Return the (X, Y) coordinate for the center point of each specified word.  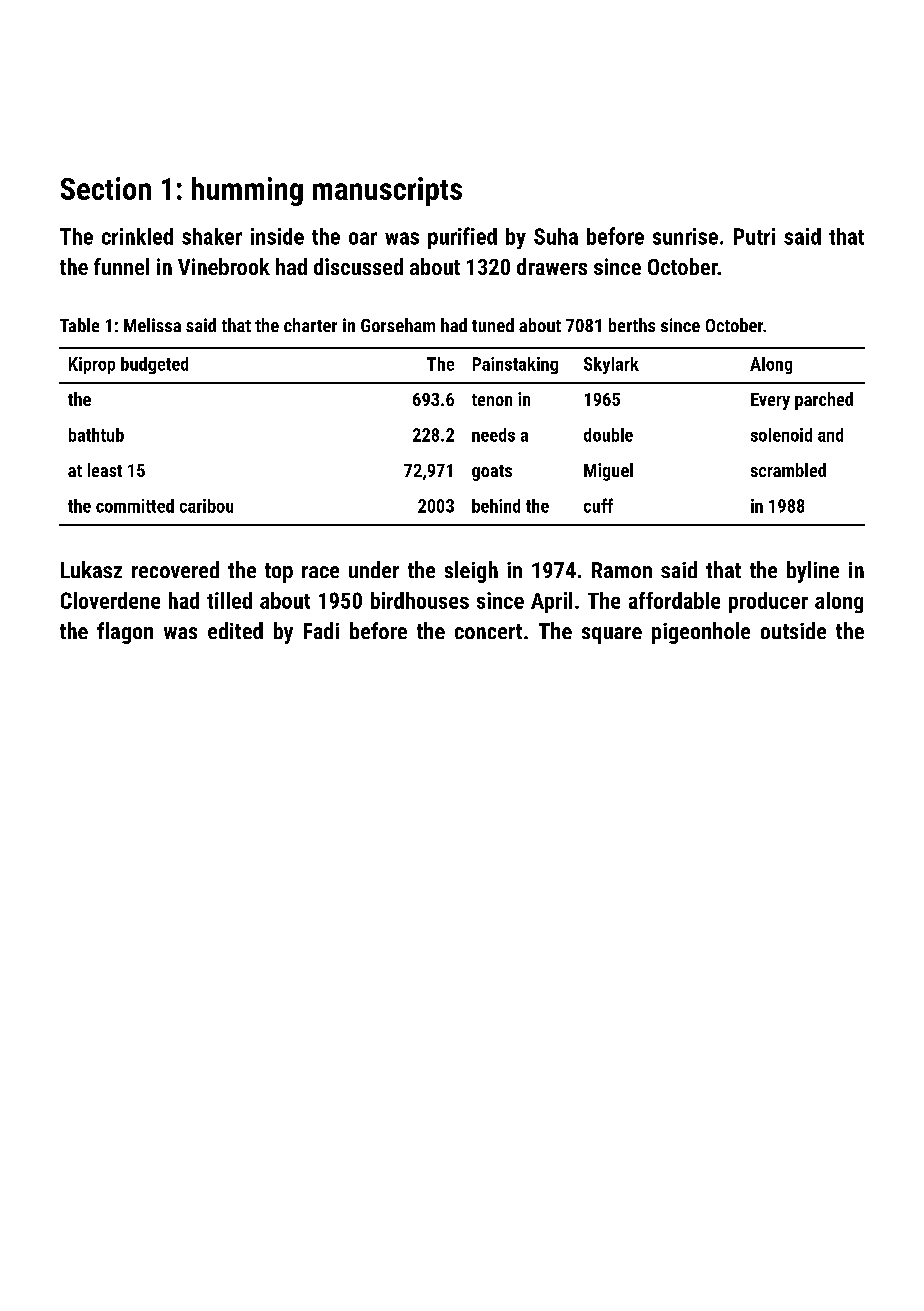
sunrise (685, 236)
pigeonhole (701, 633)
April (551, 602)
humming (247, 191)
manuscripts (387, 191)
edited (235, 630)
